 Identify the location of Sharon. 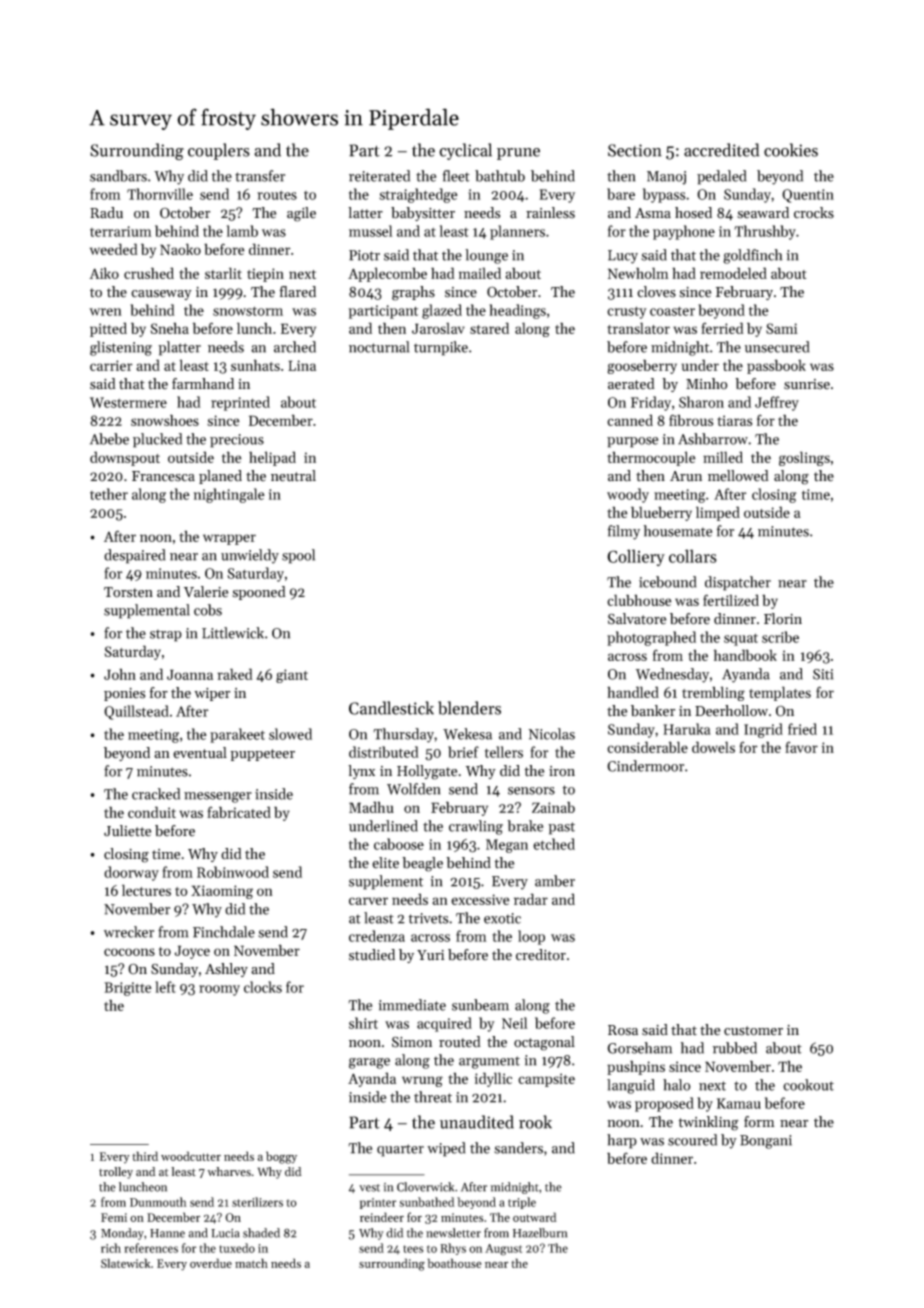
(701, 402).
